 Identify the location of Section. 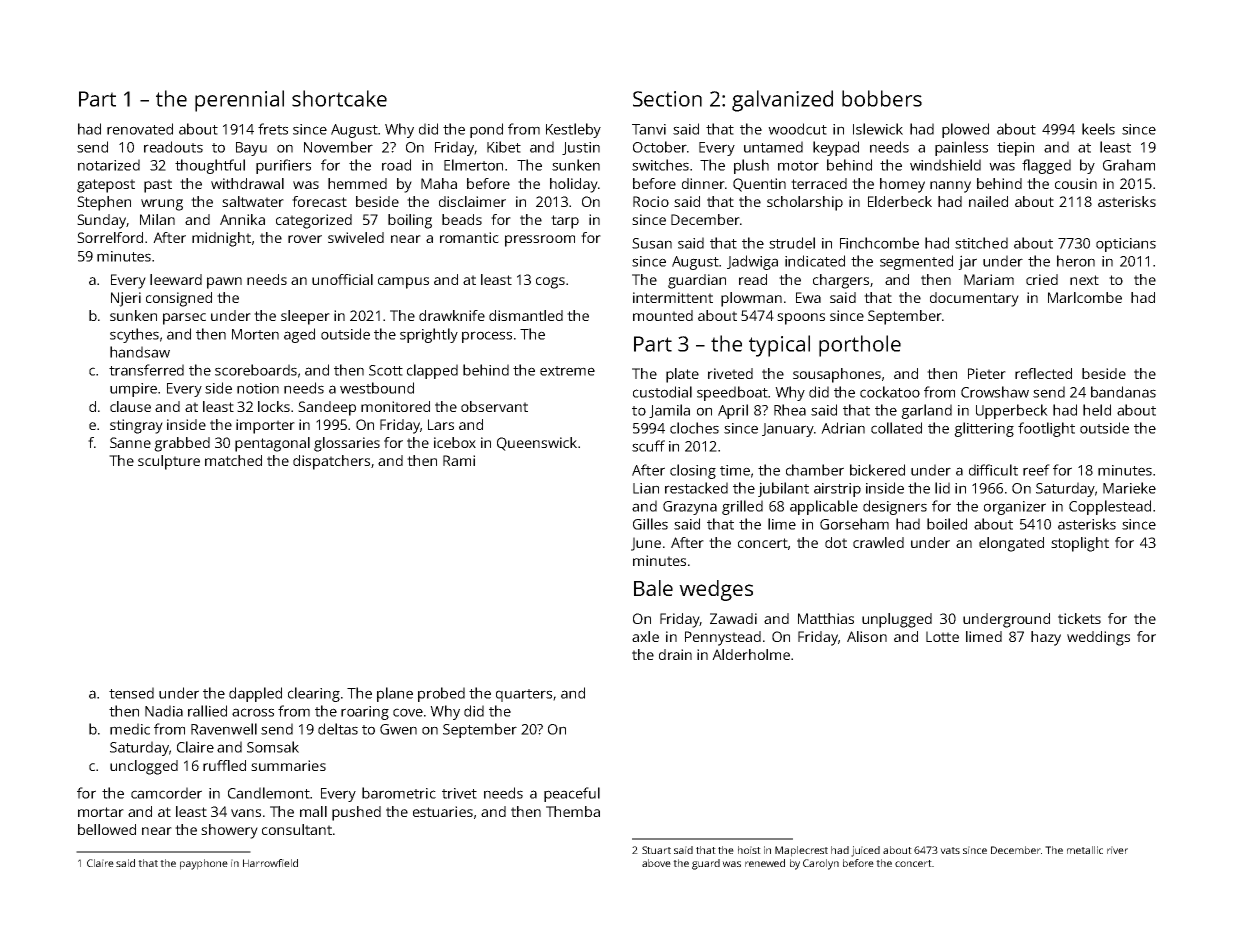
(667, 99).
